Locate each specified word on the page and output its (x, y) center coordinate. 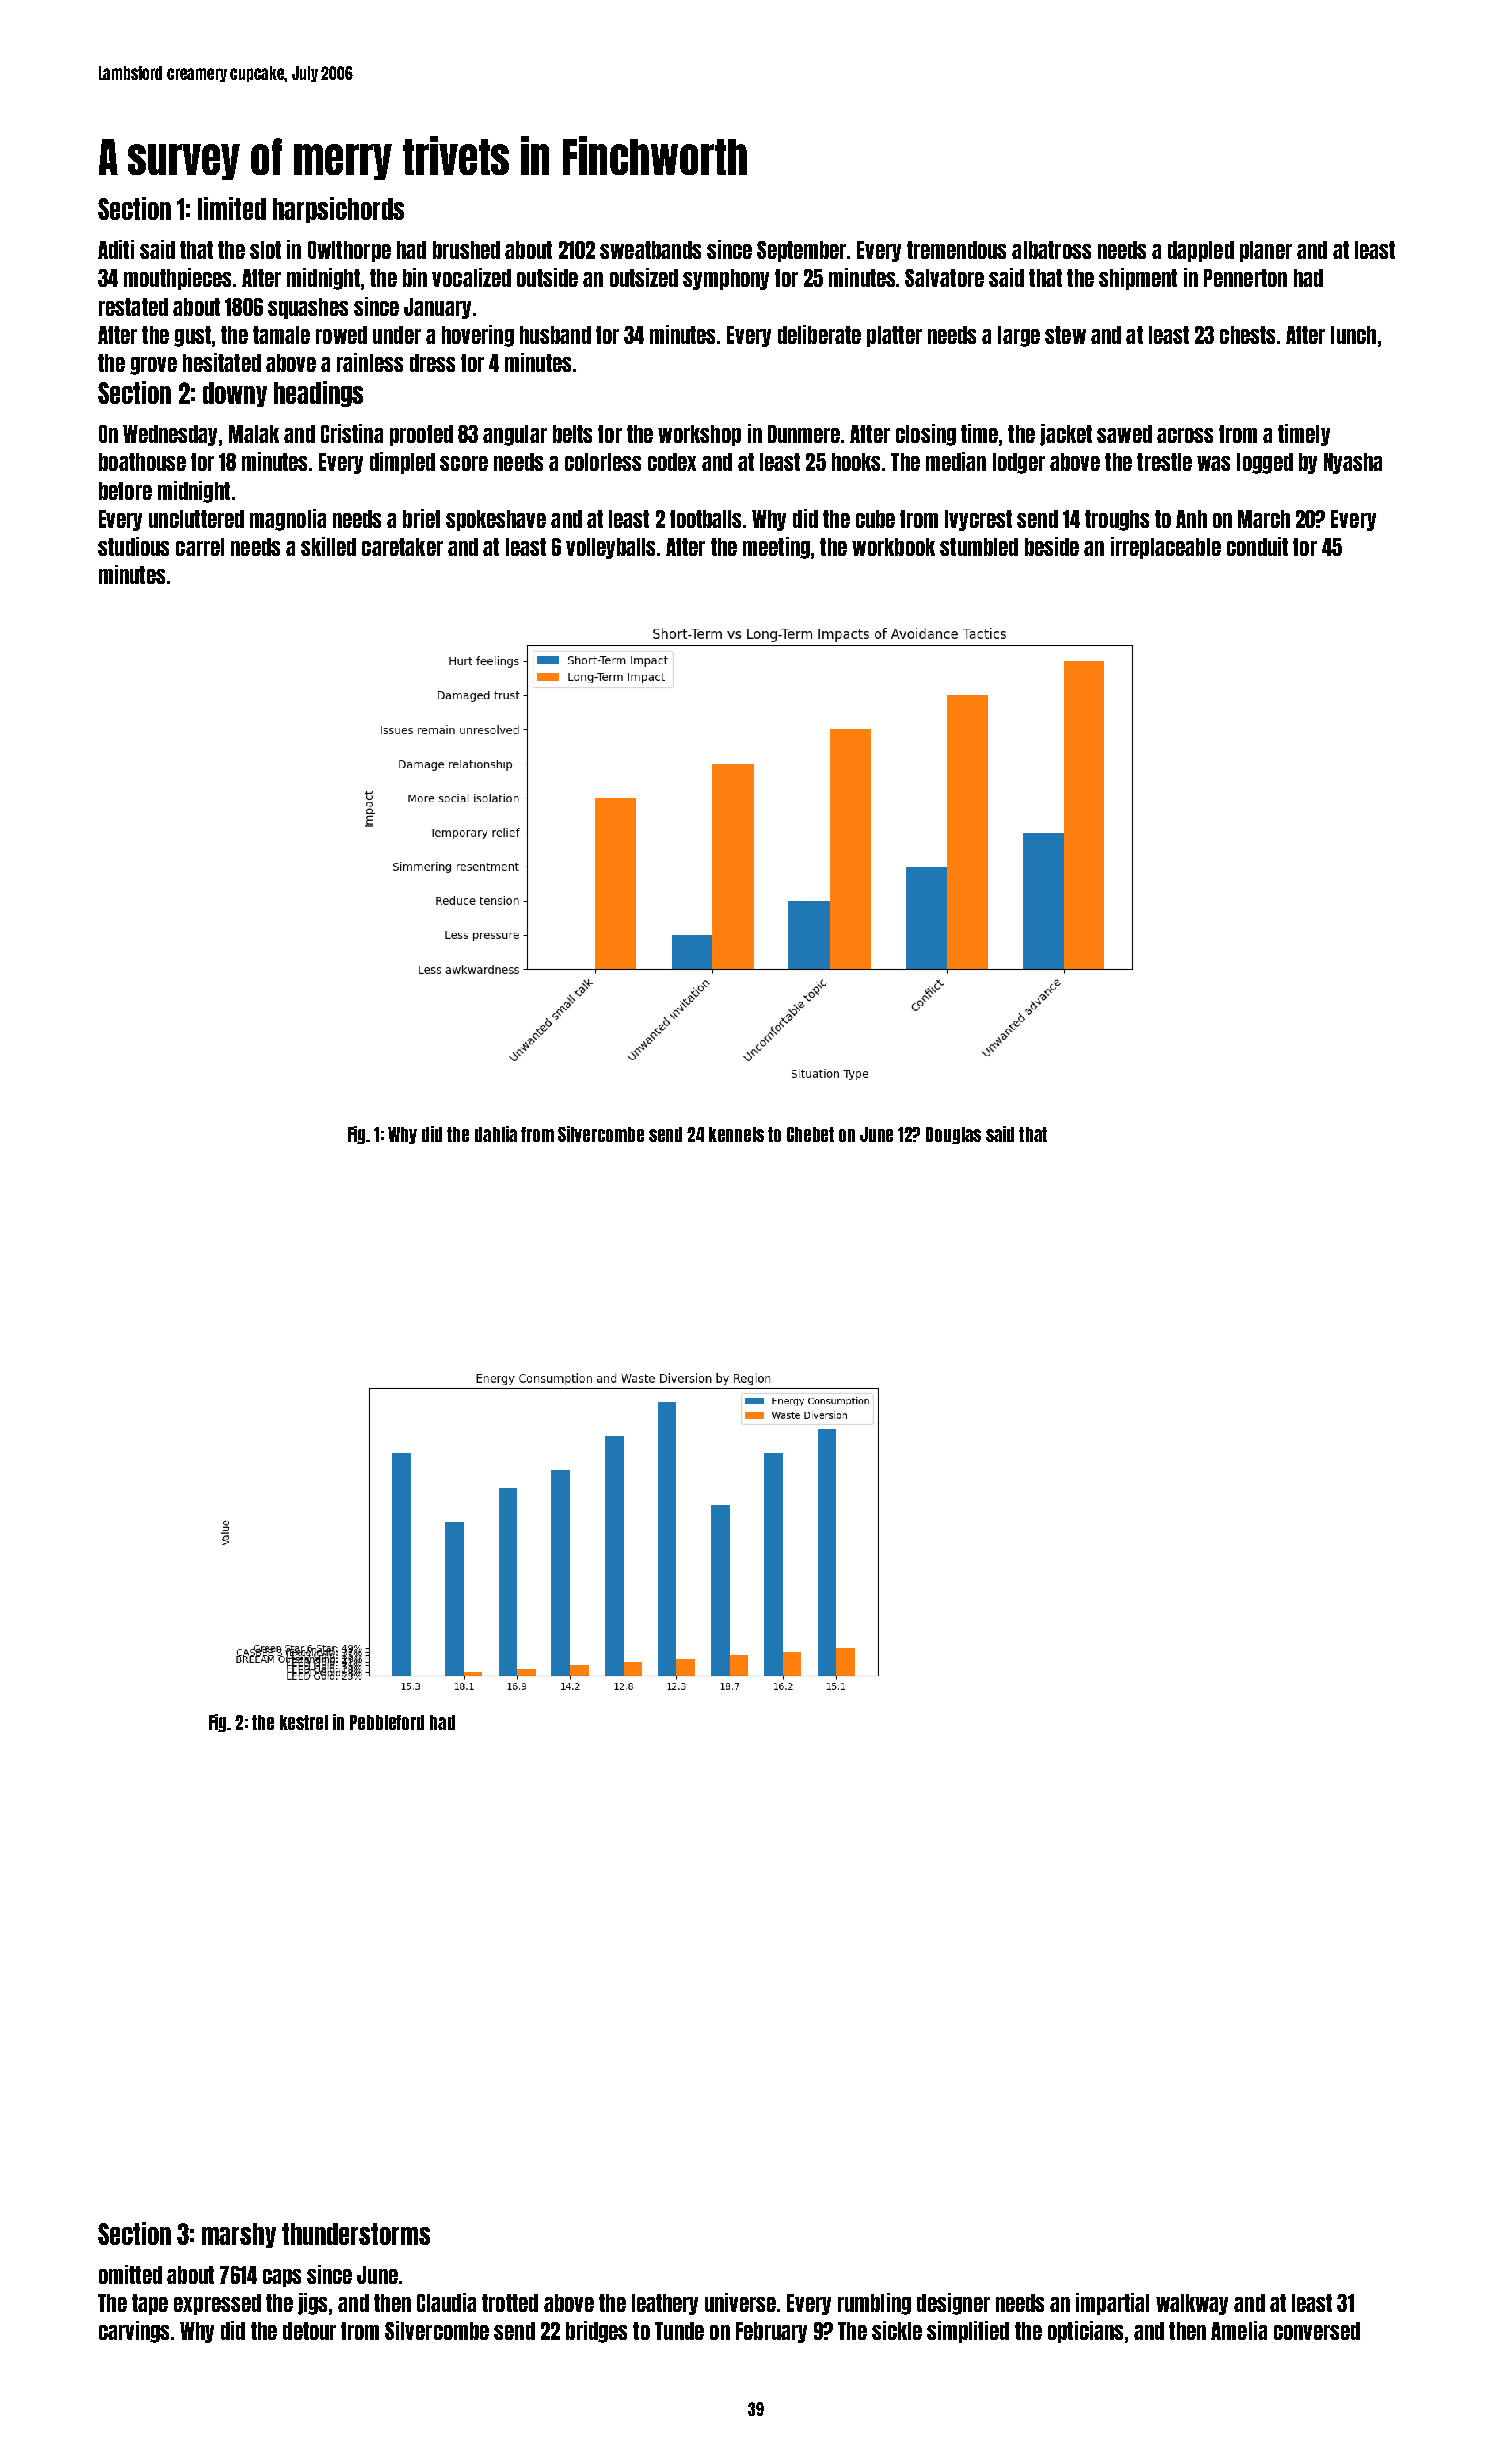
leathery (665, 2304)
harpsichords (338, 210)
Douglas (953, 1135)
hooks (856, 462)
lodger (1019, 463)
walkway (1192, 2304)
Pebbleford (387, 1722)
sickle (897, 2330)
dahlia (496, 1134)
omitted (130, 2274)
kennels (736, 1134)
